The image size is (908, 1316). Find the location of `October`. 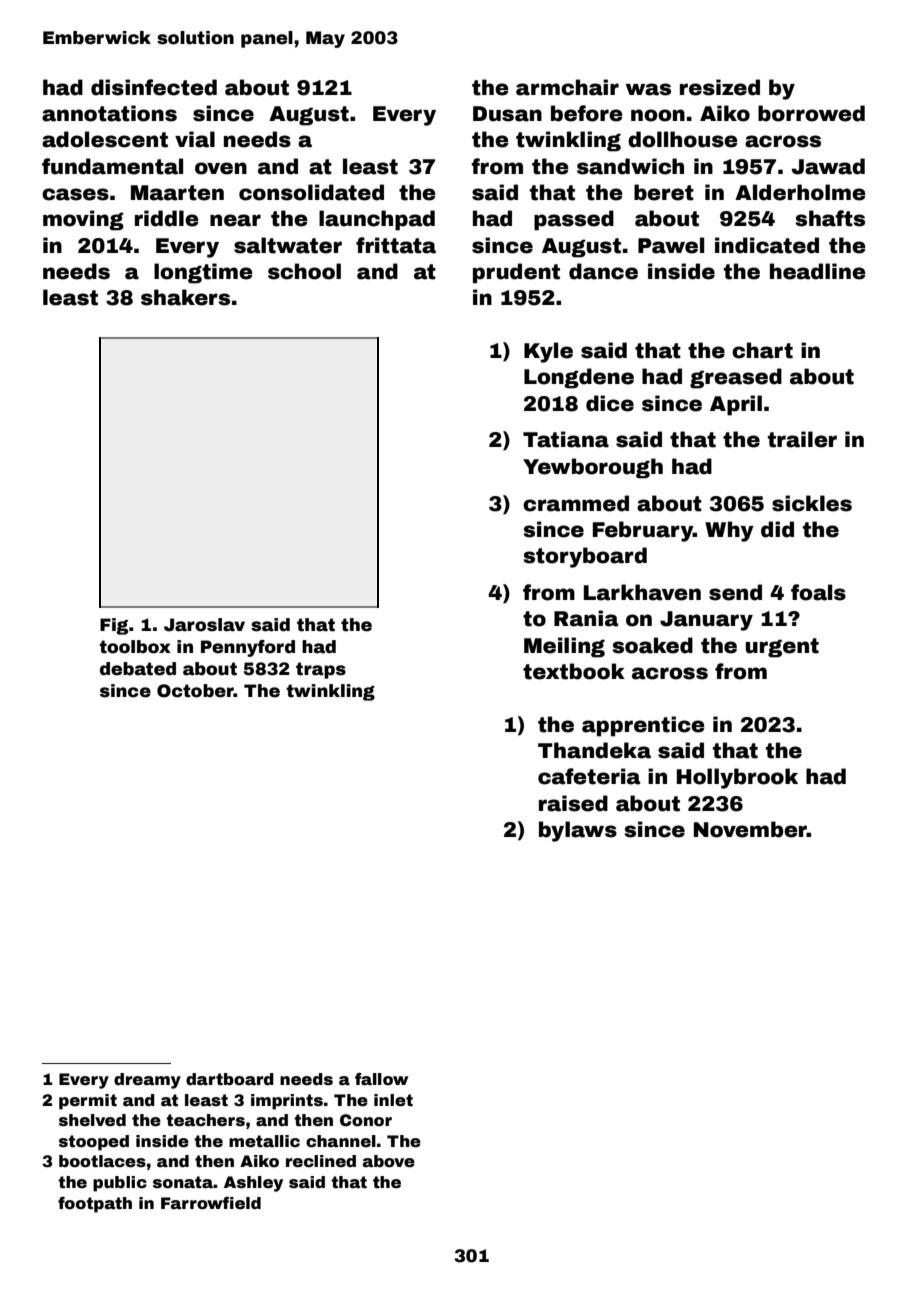

October is located at coordinates (195, 691).
